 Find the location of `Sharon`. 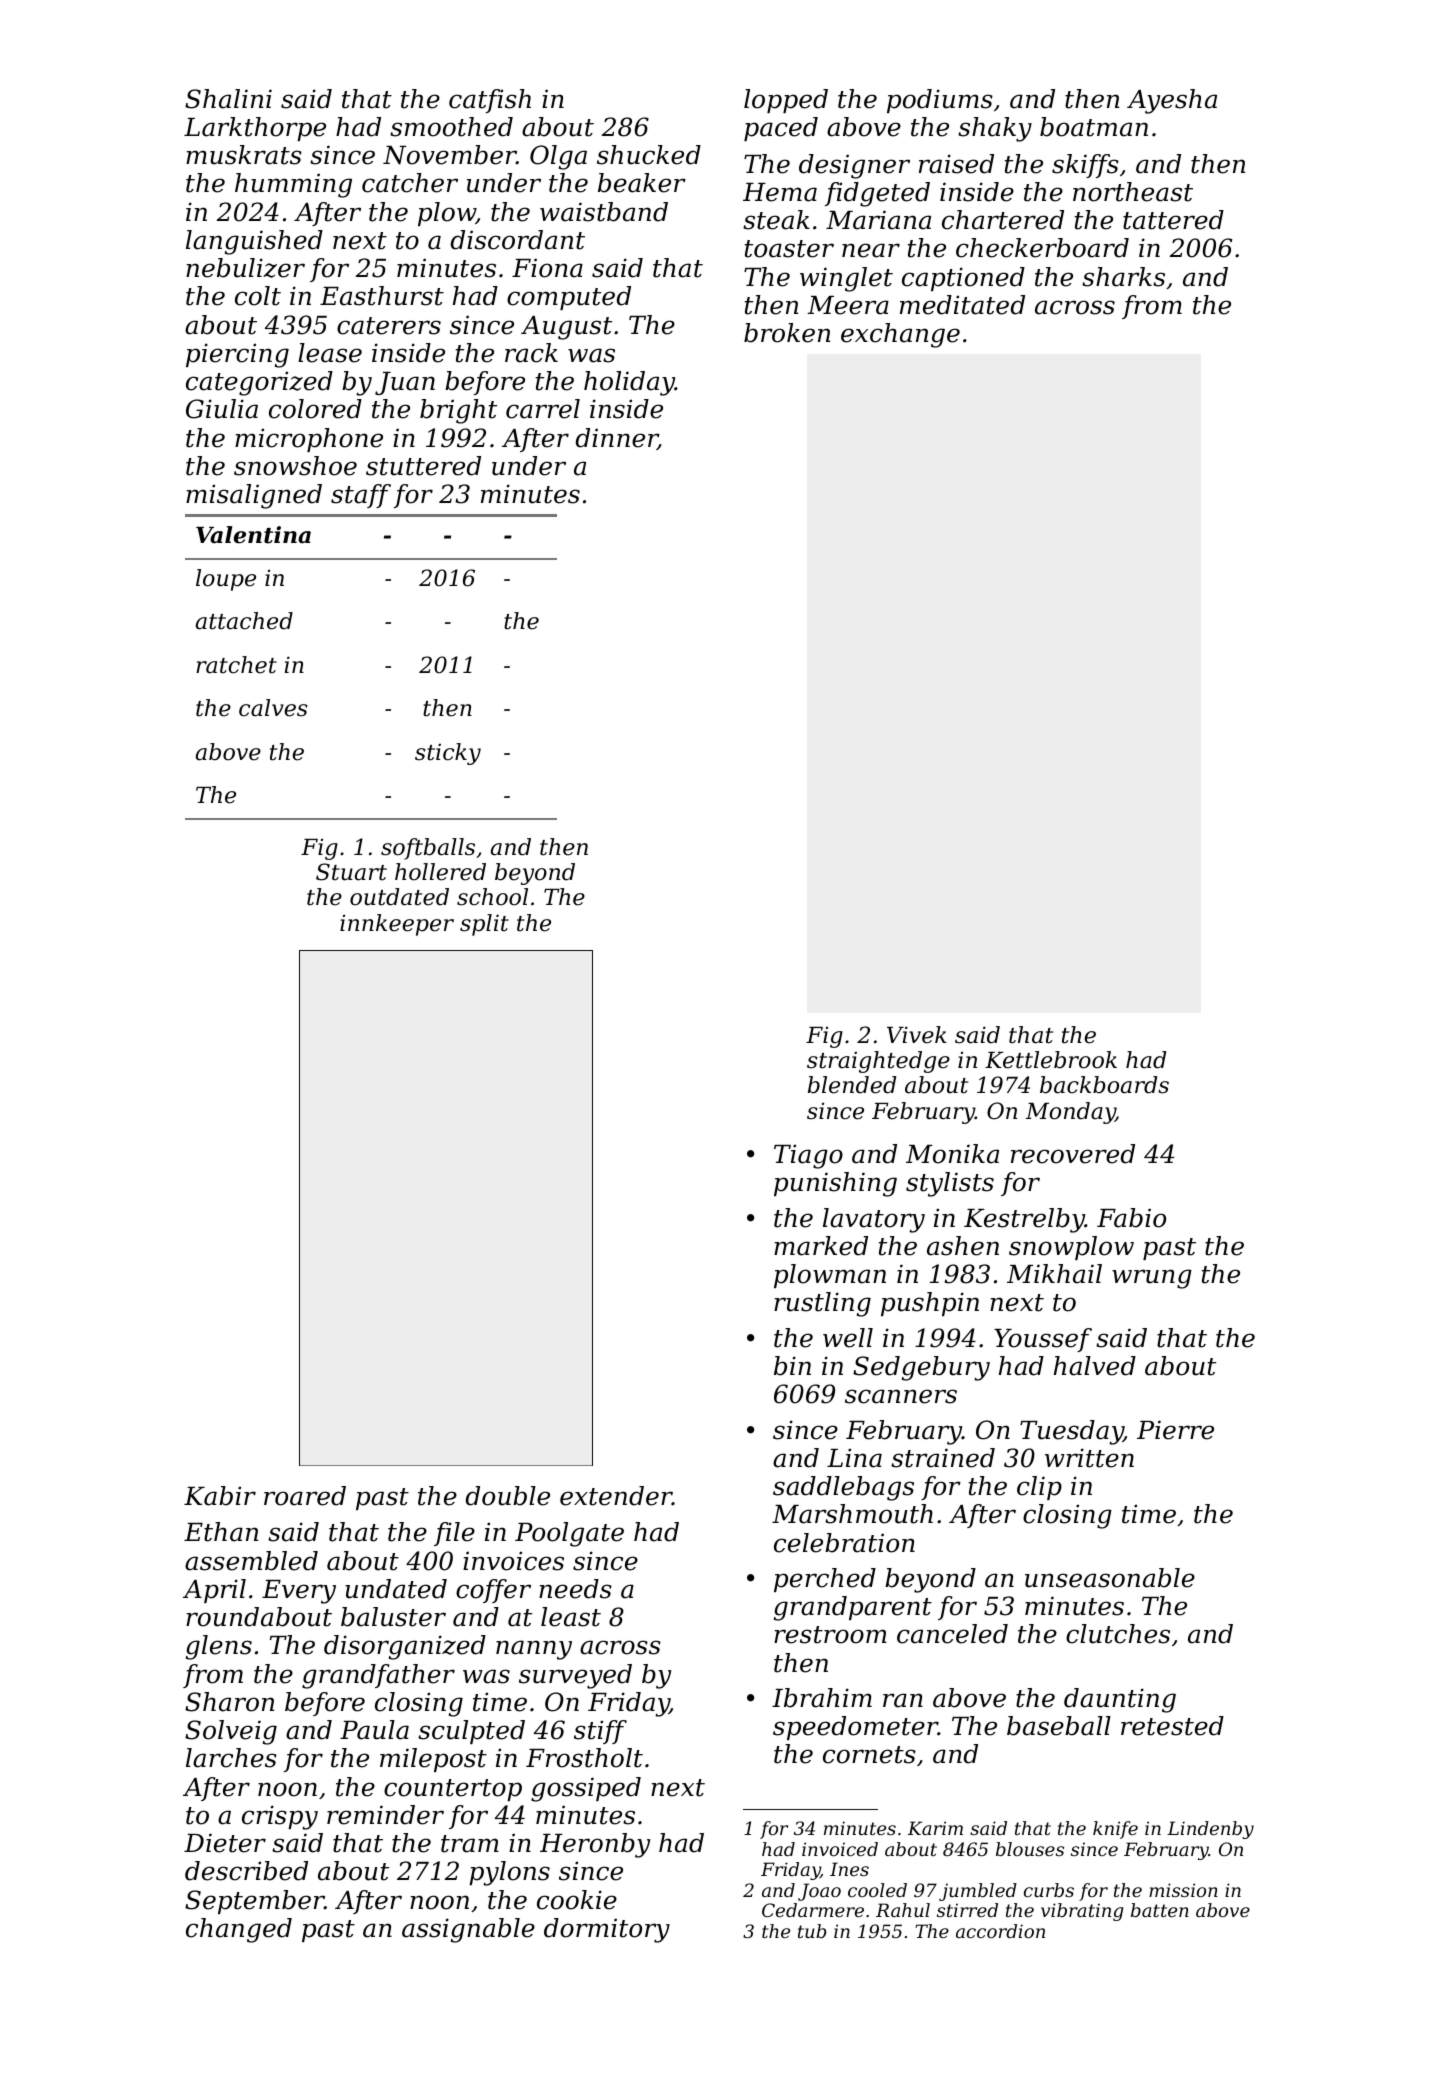

Sharon is located at coordinates (229, 1702).
